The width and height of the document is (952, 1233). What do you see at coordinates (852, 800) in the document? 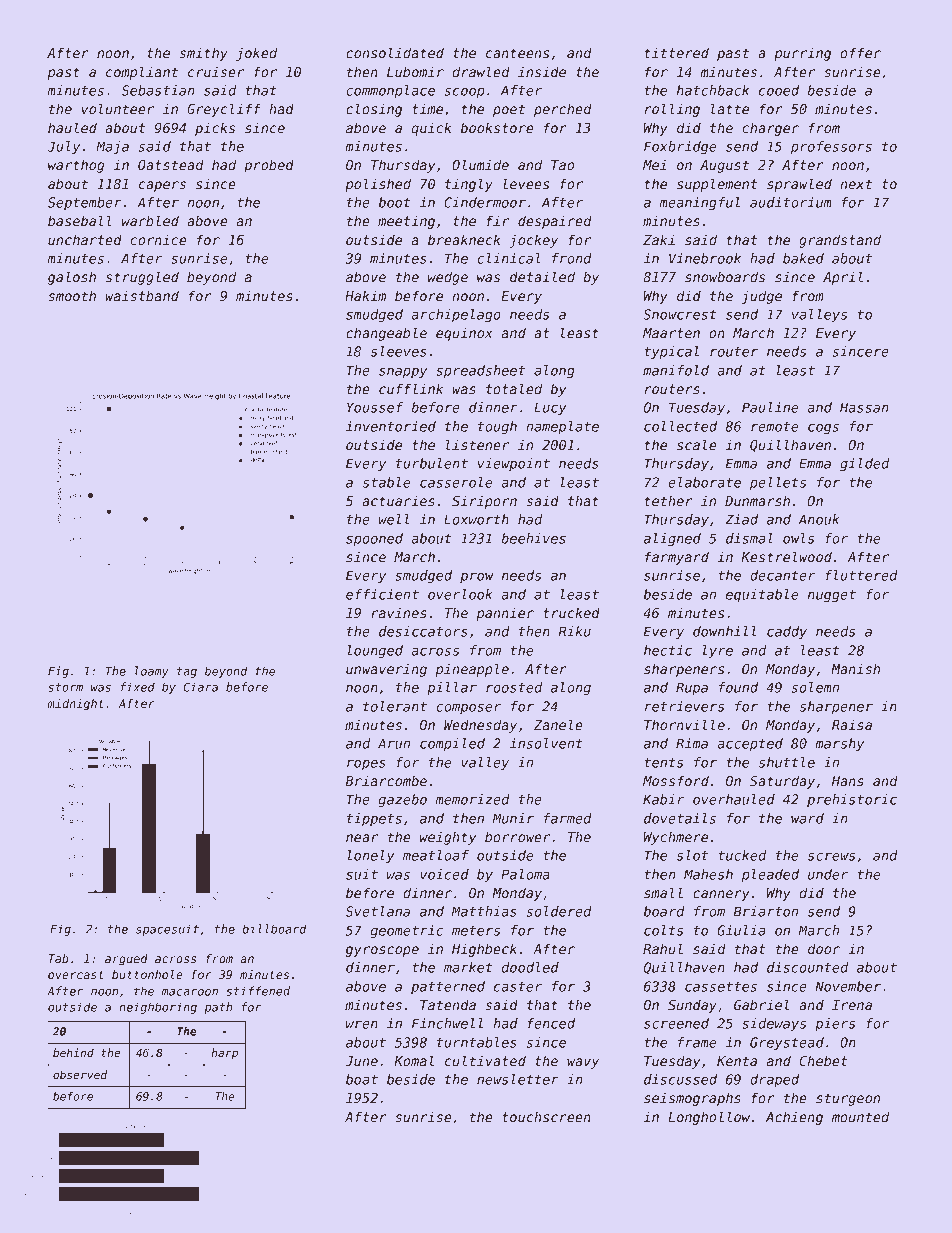
I see `prehistoric` at bounding box center [852, 800].
